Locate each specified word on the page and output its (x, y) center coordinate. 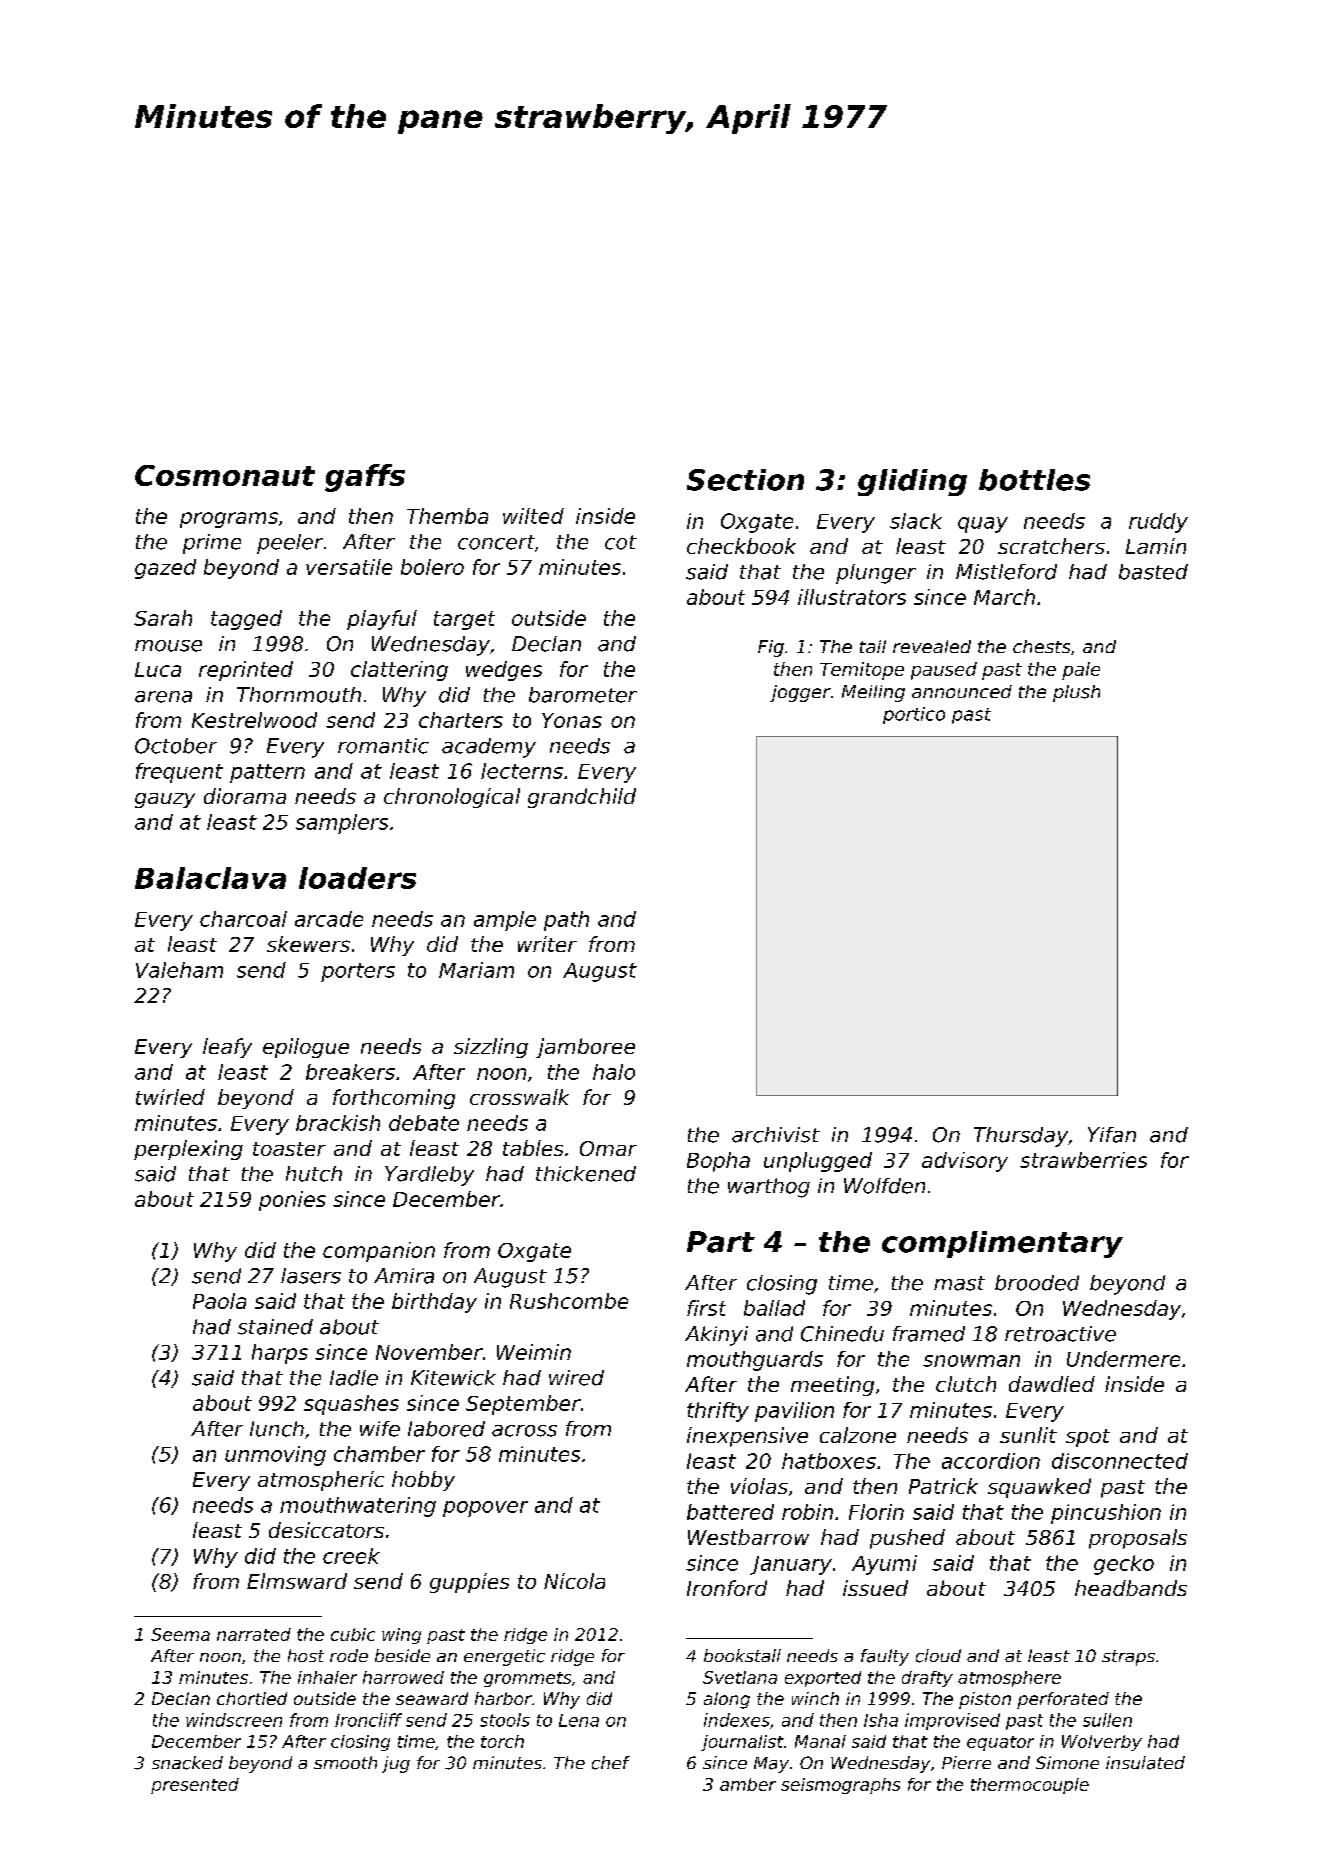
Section (745, 480)
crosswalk (519, 1097)
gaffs (365, 478)
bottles (1034, 480)
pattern (267, 773)
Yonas (572, 720)
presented (195, 1786)
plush (1076, 693)
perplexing (188, 1150)
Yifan (1112, 1135)
